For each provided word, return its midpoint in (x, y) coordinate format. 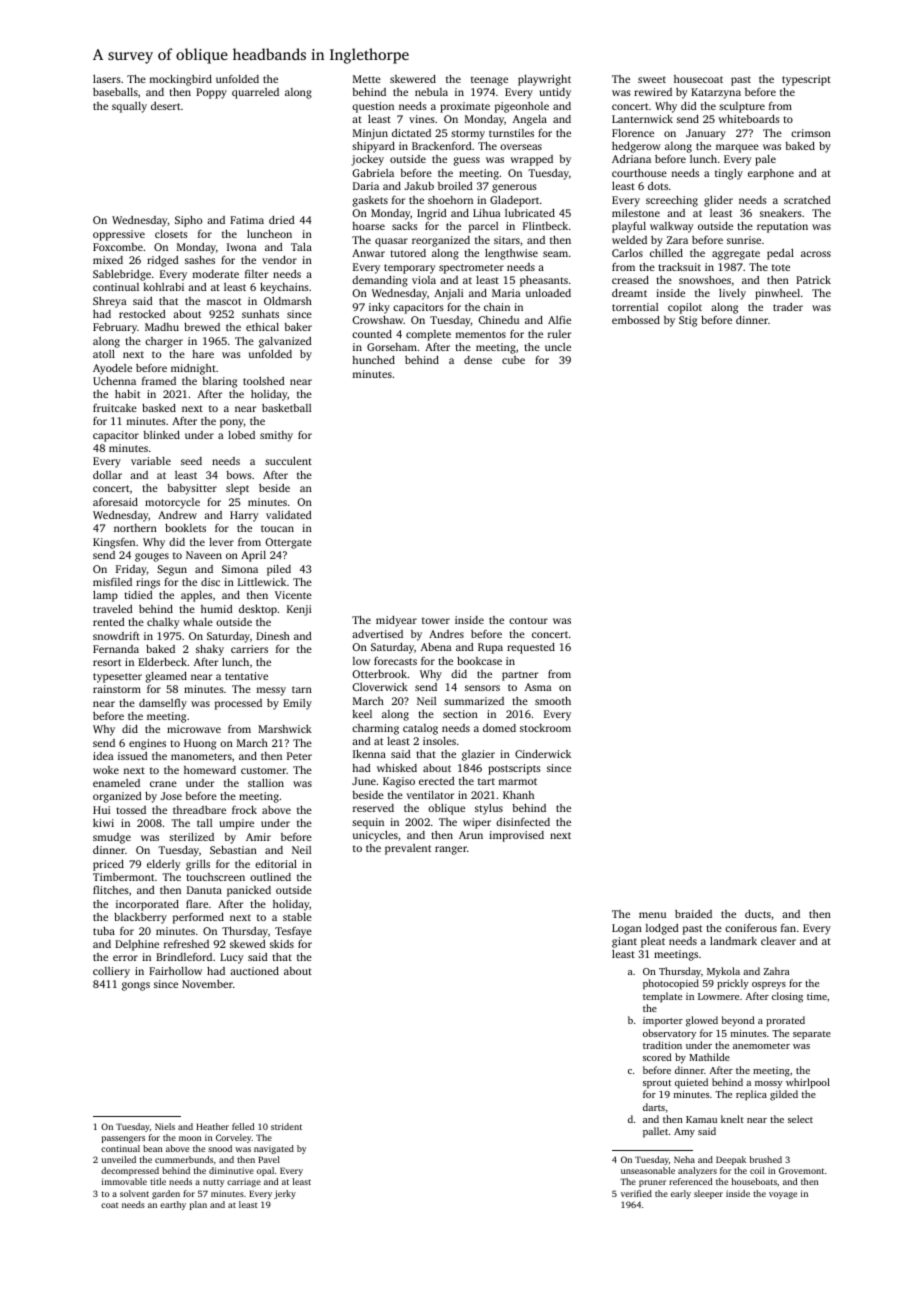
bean (153, 1148)
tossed (131, 810)
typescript (806, 80)
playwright (544, 80)
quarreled (255, 93)
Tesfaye (293, 932)
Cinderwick (543, 754)
